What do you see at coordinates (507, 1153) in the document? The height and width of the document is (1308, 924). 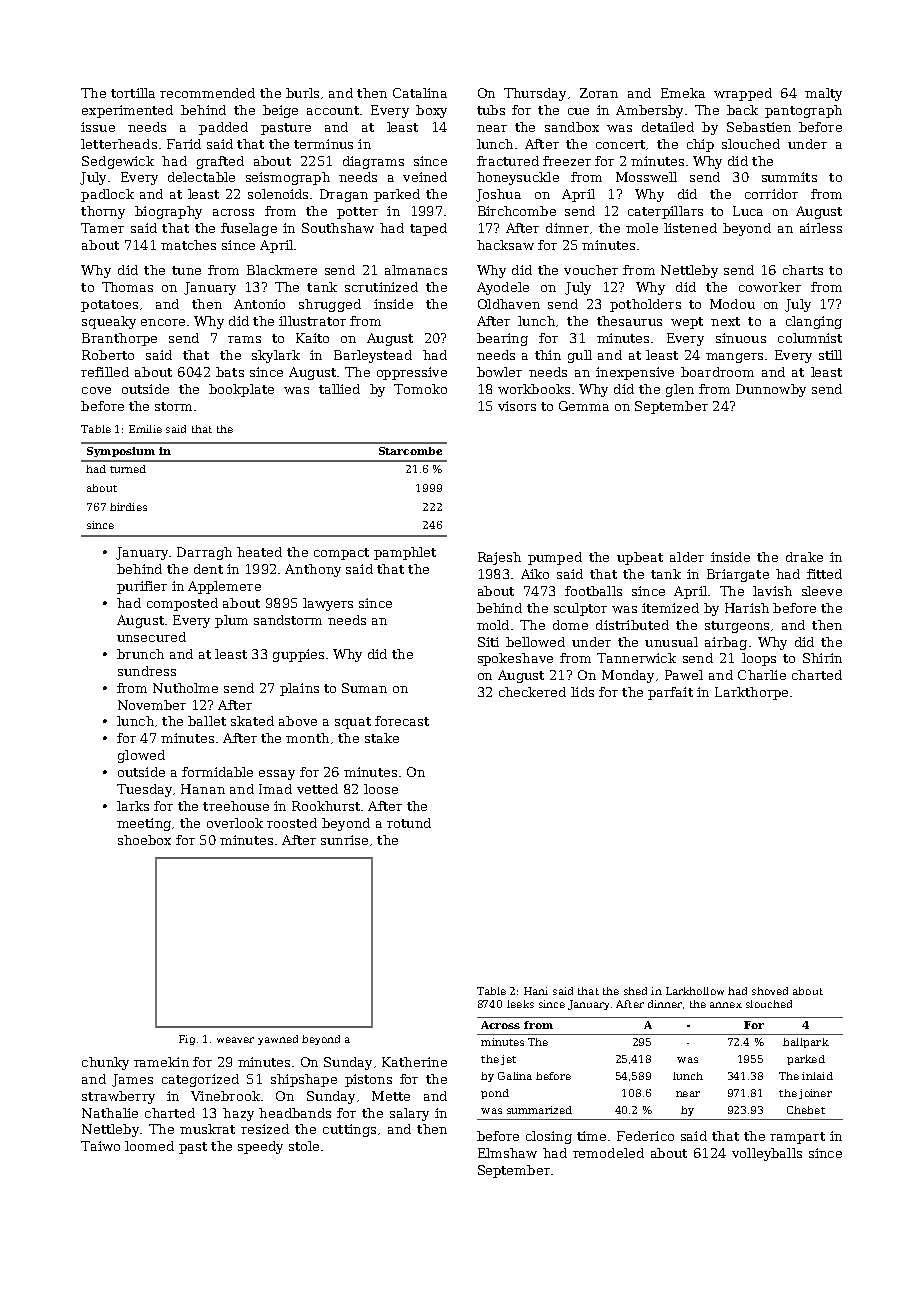 I see `Elmshaw` at bounding box center [507, 1153].
